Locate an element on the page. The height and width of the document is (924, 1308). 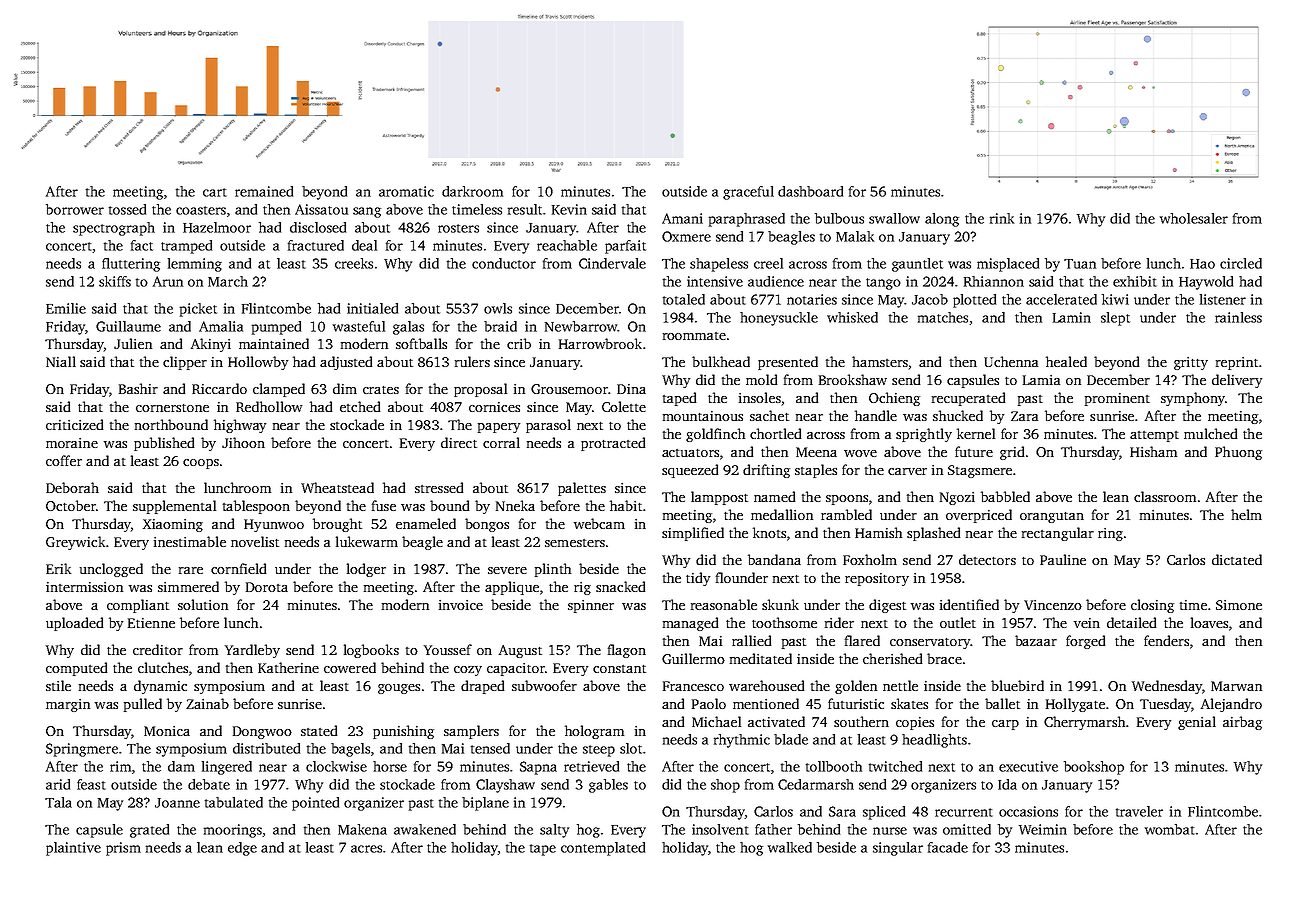
wholesaler is located at coordinates (1194, 218).
